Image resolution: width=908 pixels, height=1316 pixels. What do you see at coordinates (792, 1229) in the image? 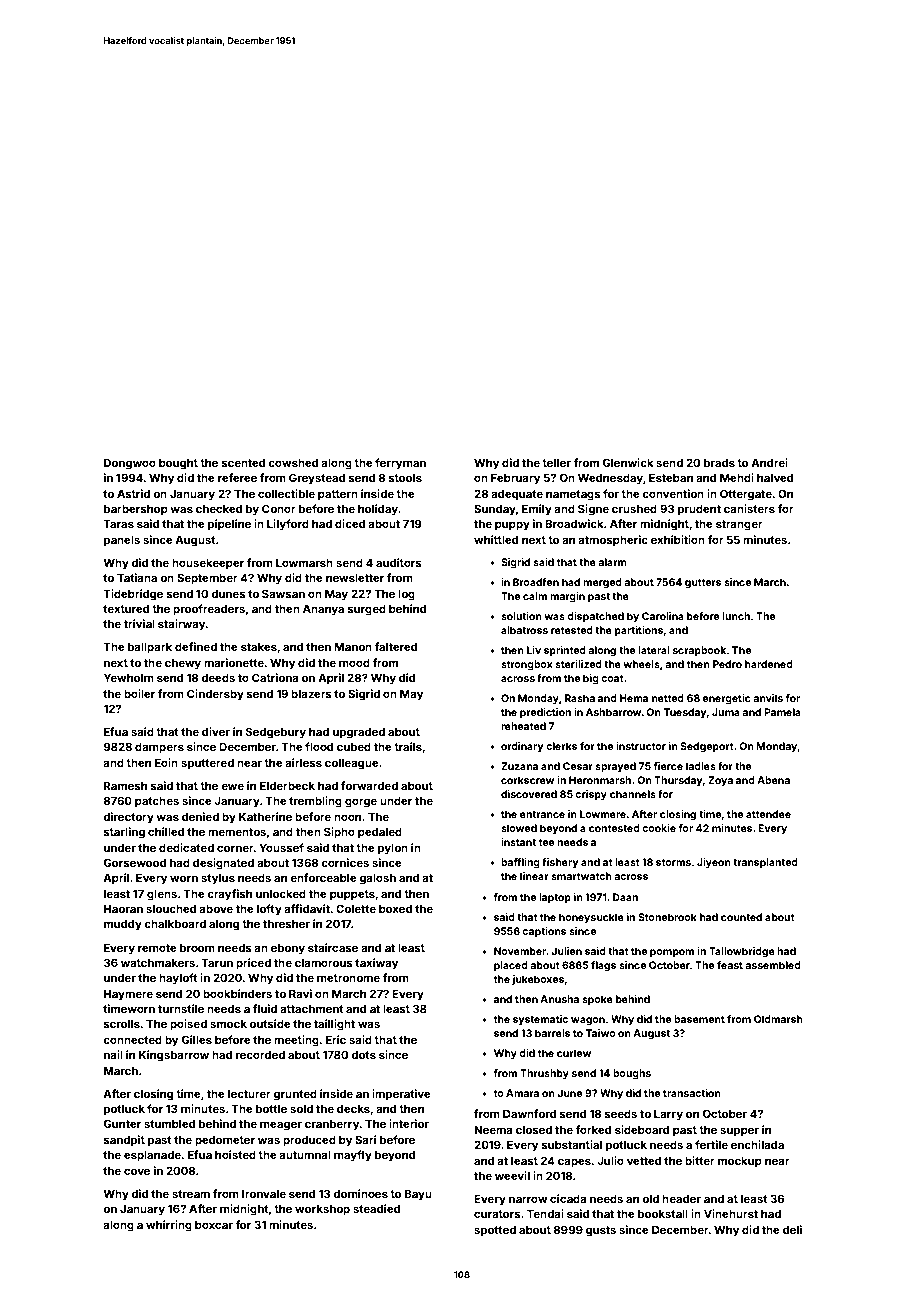
I see `deli` at bounding box center [792, 1229].
